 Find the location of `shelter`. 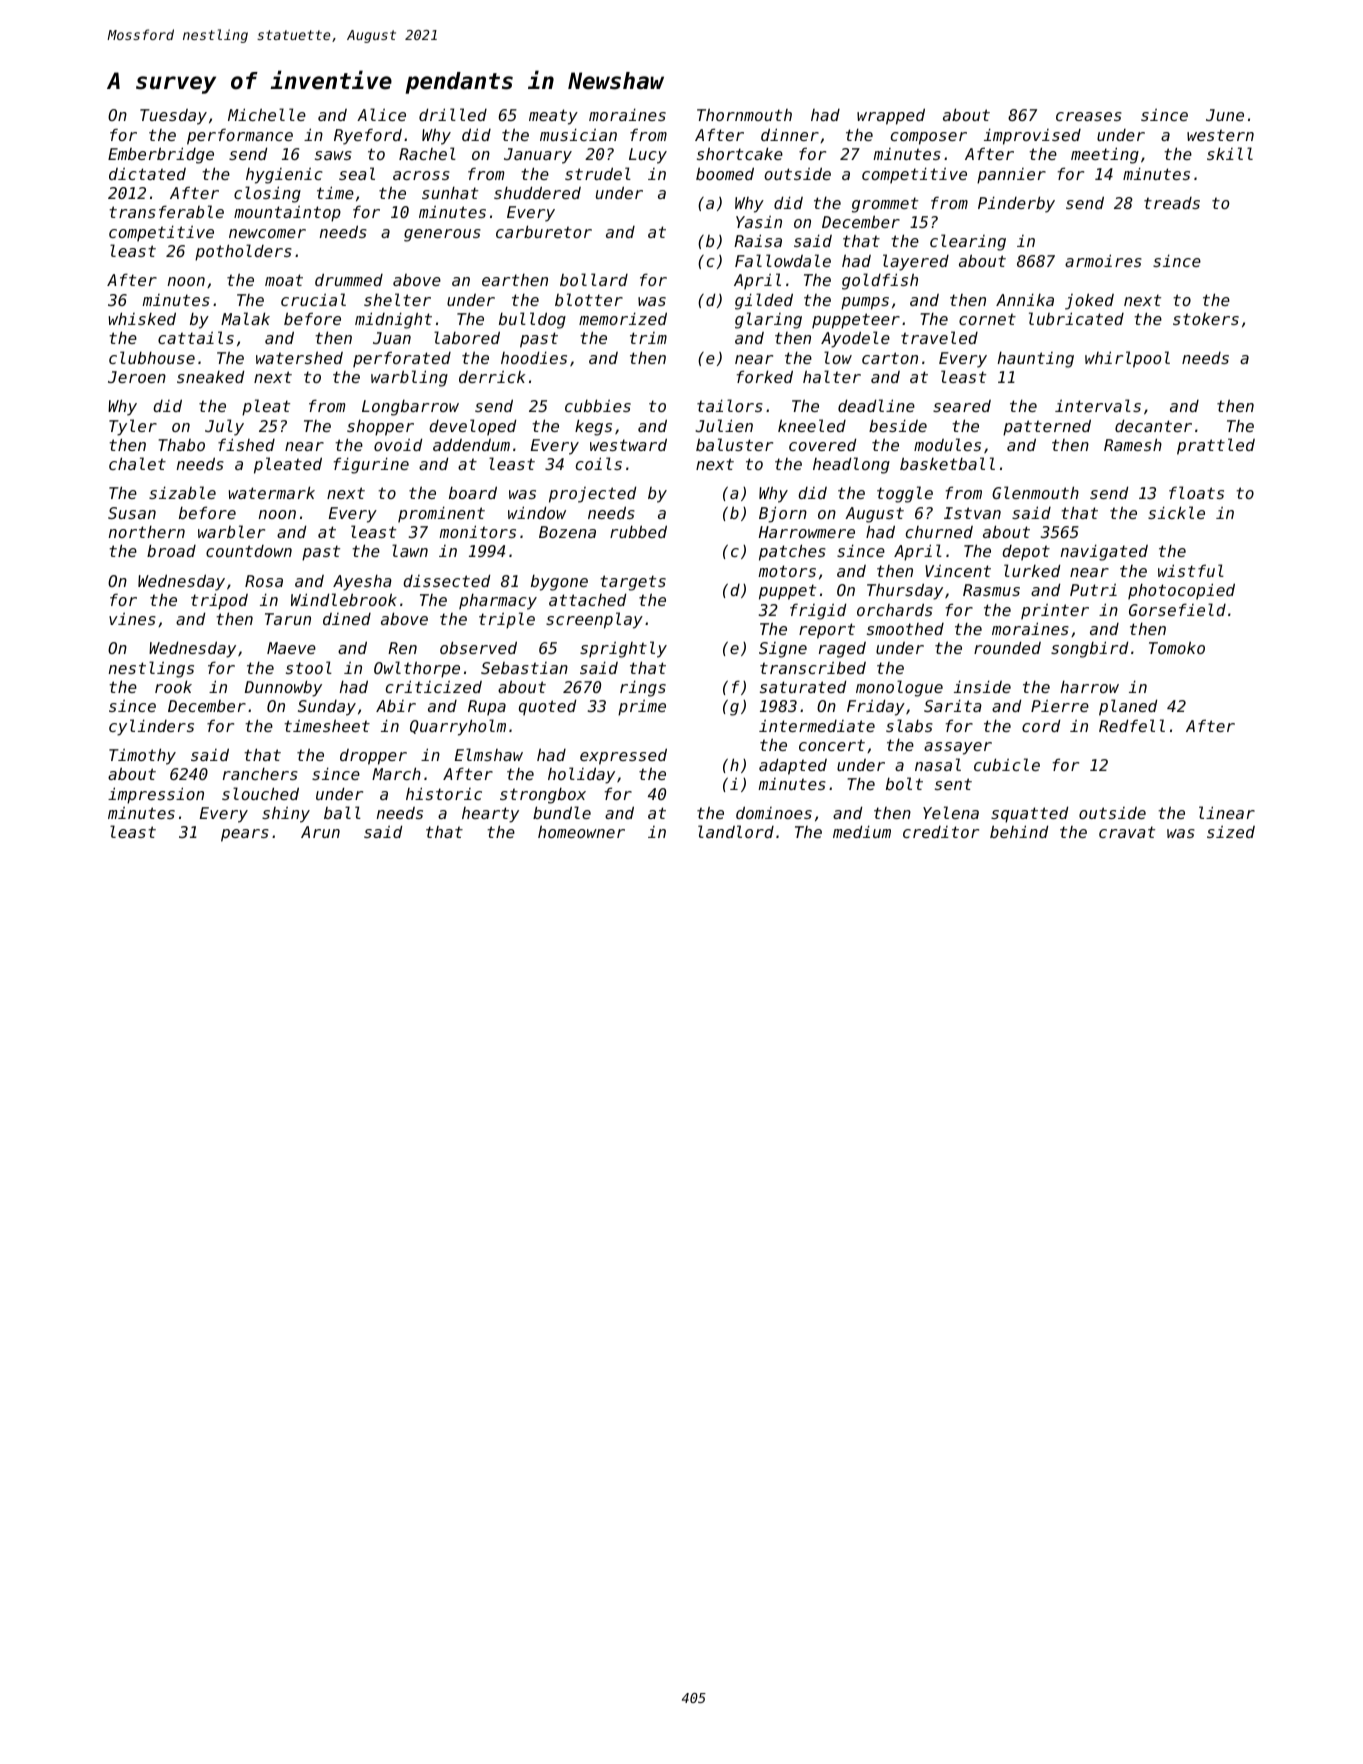

shelter is located at coordinates (397, 299).
